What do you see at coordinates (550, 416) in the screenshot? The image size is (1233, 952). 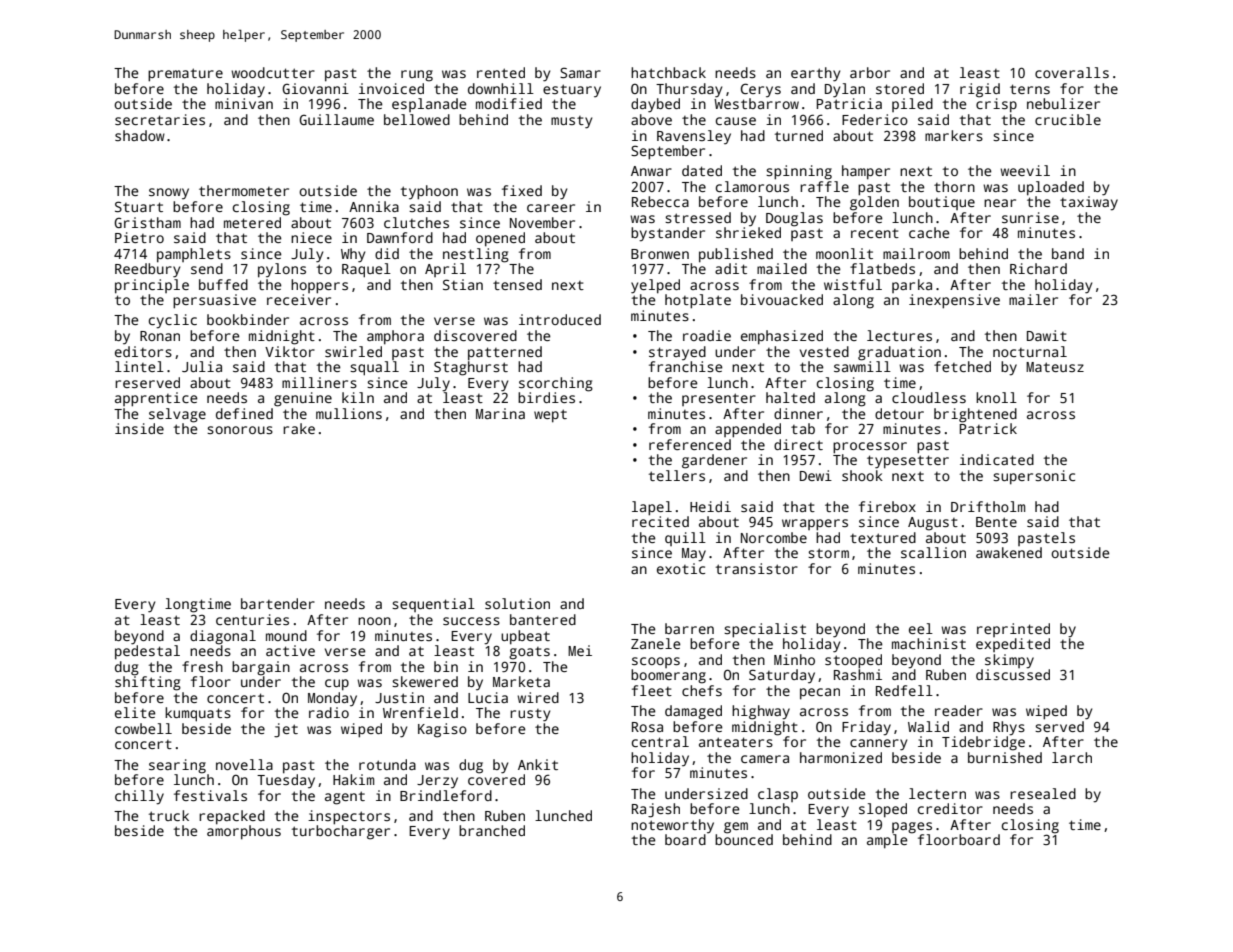 I see `wept` at bounding box center [550, 416].
